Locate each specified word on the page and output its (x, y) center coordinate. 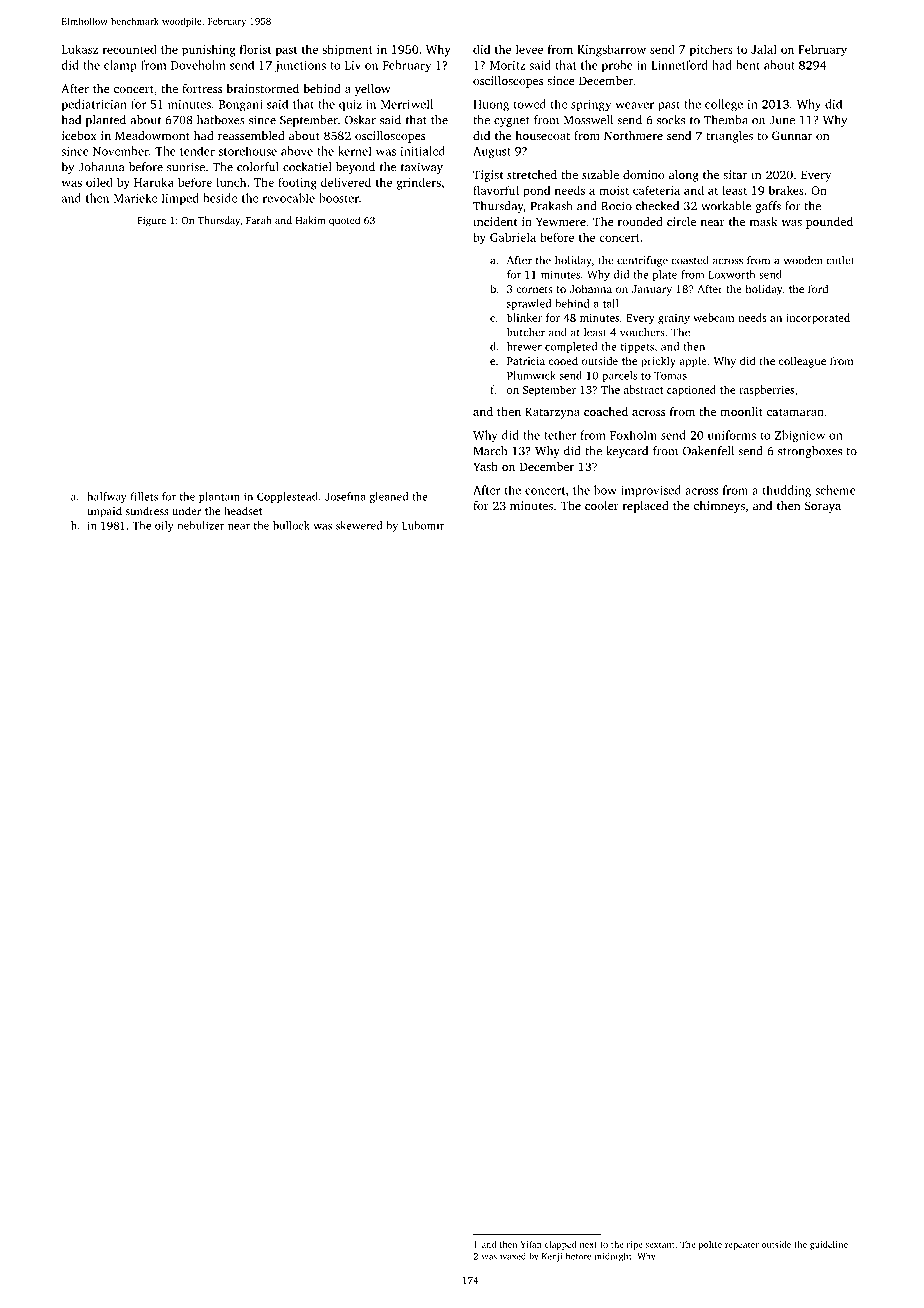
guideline (829, 1245)
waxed (513, 1256)
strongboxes (810, 452)
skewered (359, 525)
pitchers (711, 50)
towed (529, 104)
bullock (291, 525)
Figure (151, 221)
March (490, 451)
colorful (257, 167)
